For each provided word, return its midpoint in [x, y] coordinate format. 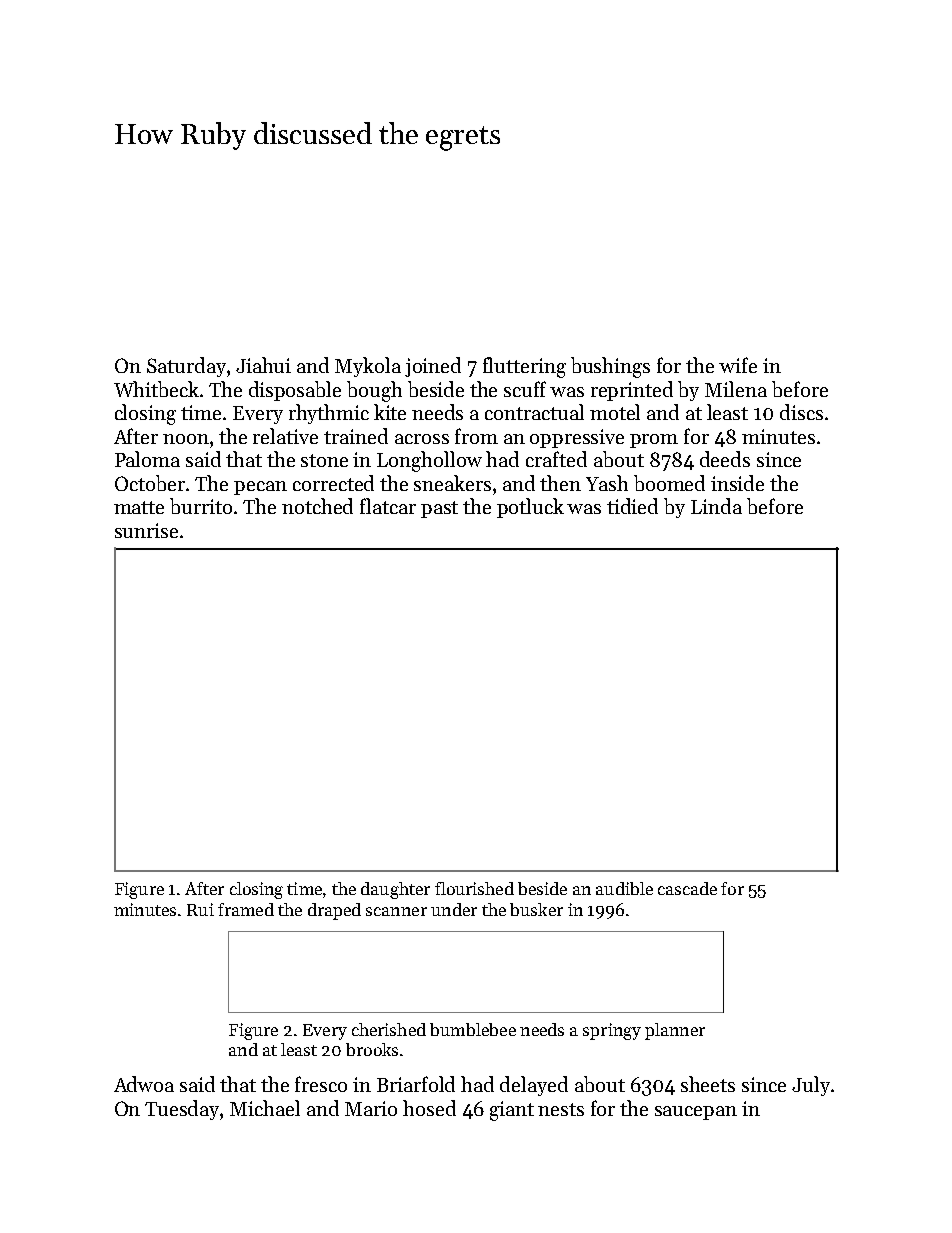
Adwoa [144, 1084]
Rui [200, 909]
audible [624, 888]
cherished [389, 1029]
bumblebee [473, 1029]
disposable [295, 391]
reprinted [632, 391]
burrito [201, 506]
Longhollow [429, 461]
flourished [474, 888]
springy [612, 1031]
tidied [632, 506]
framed [246, 909]
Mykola [368, 367]
